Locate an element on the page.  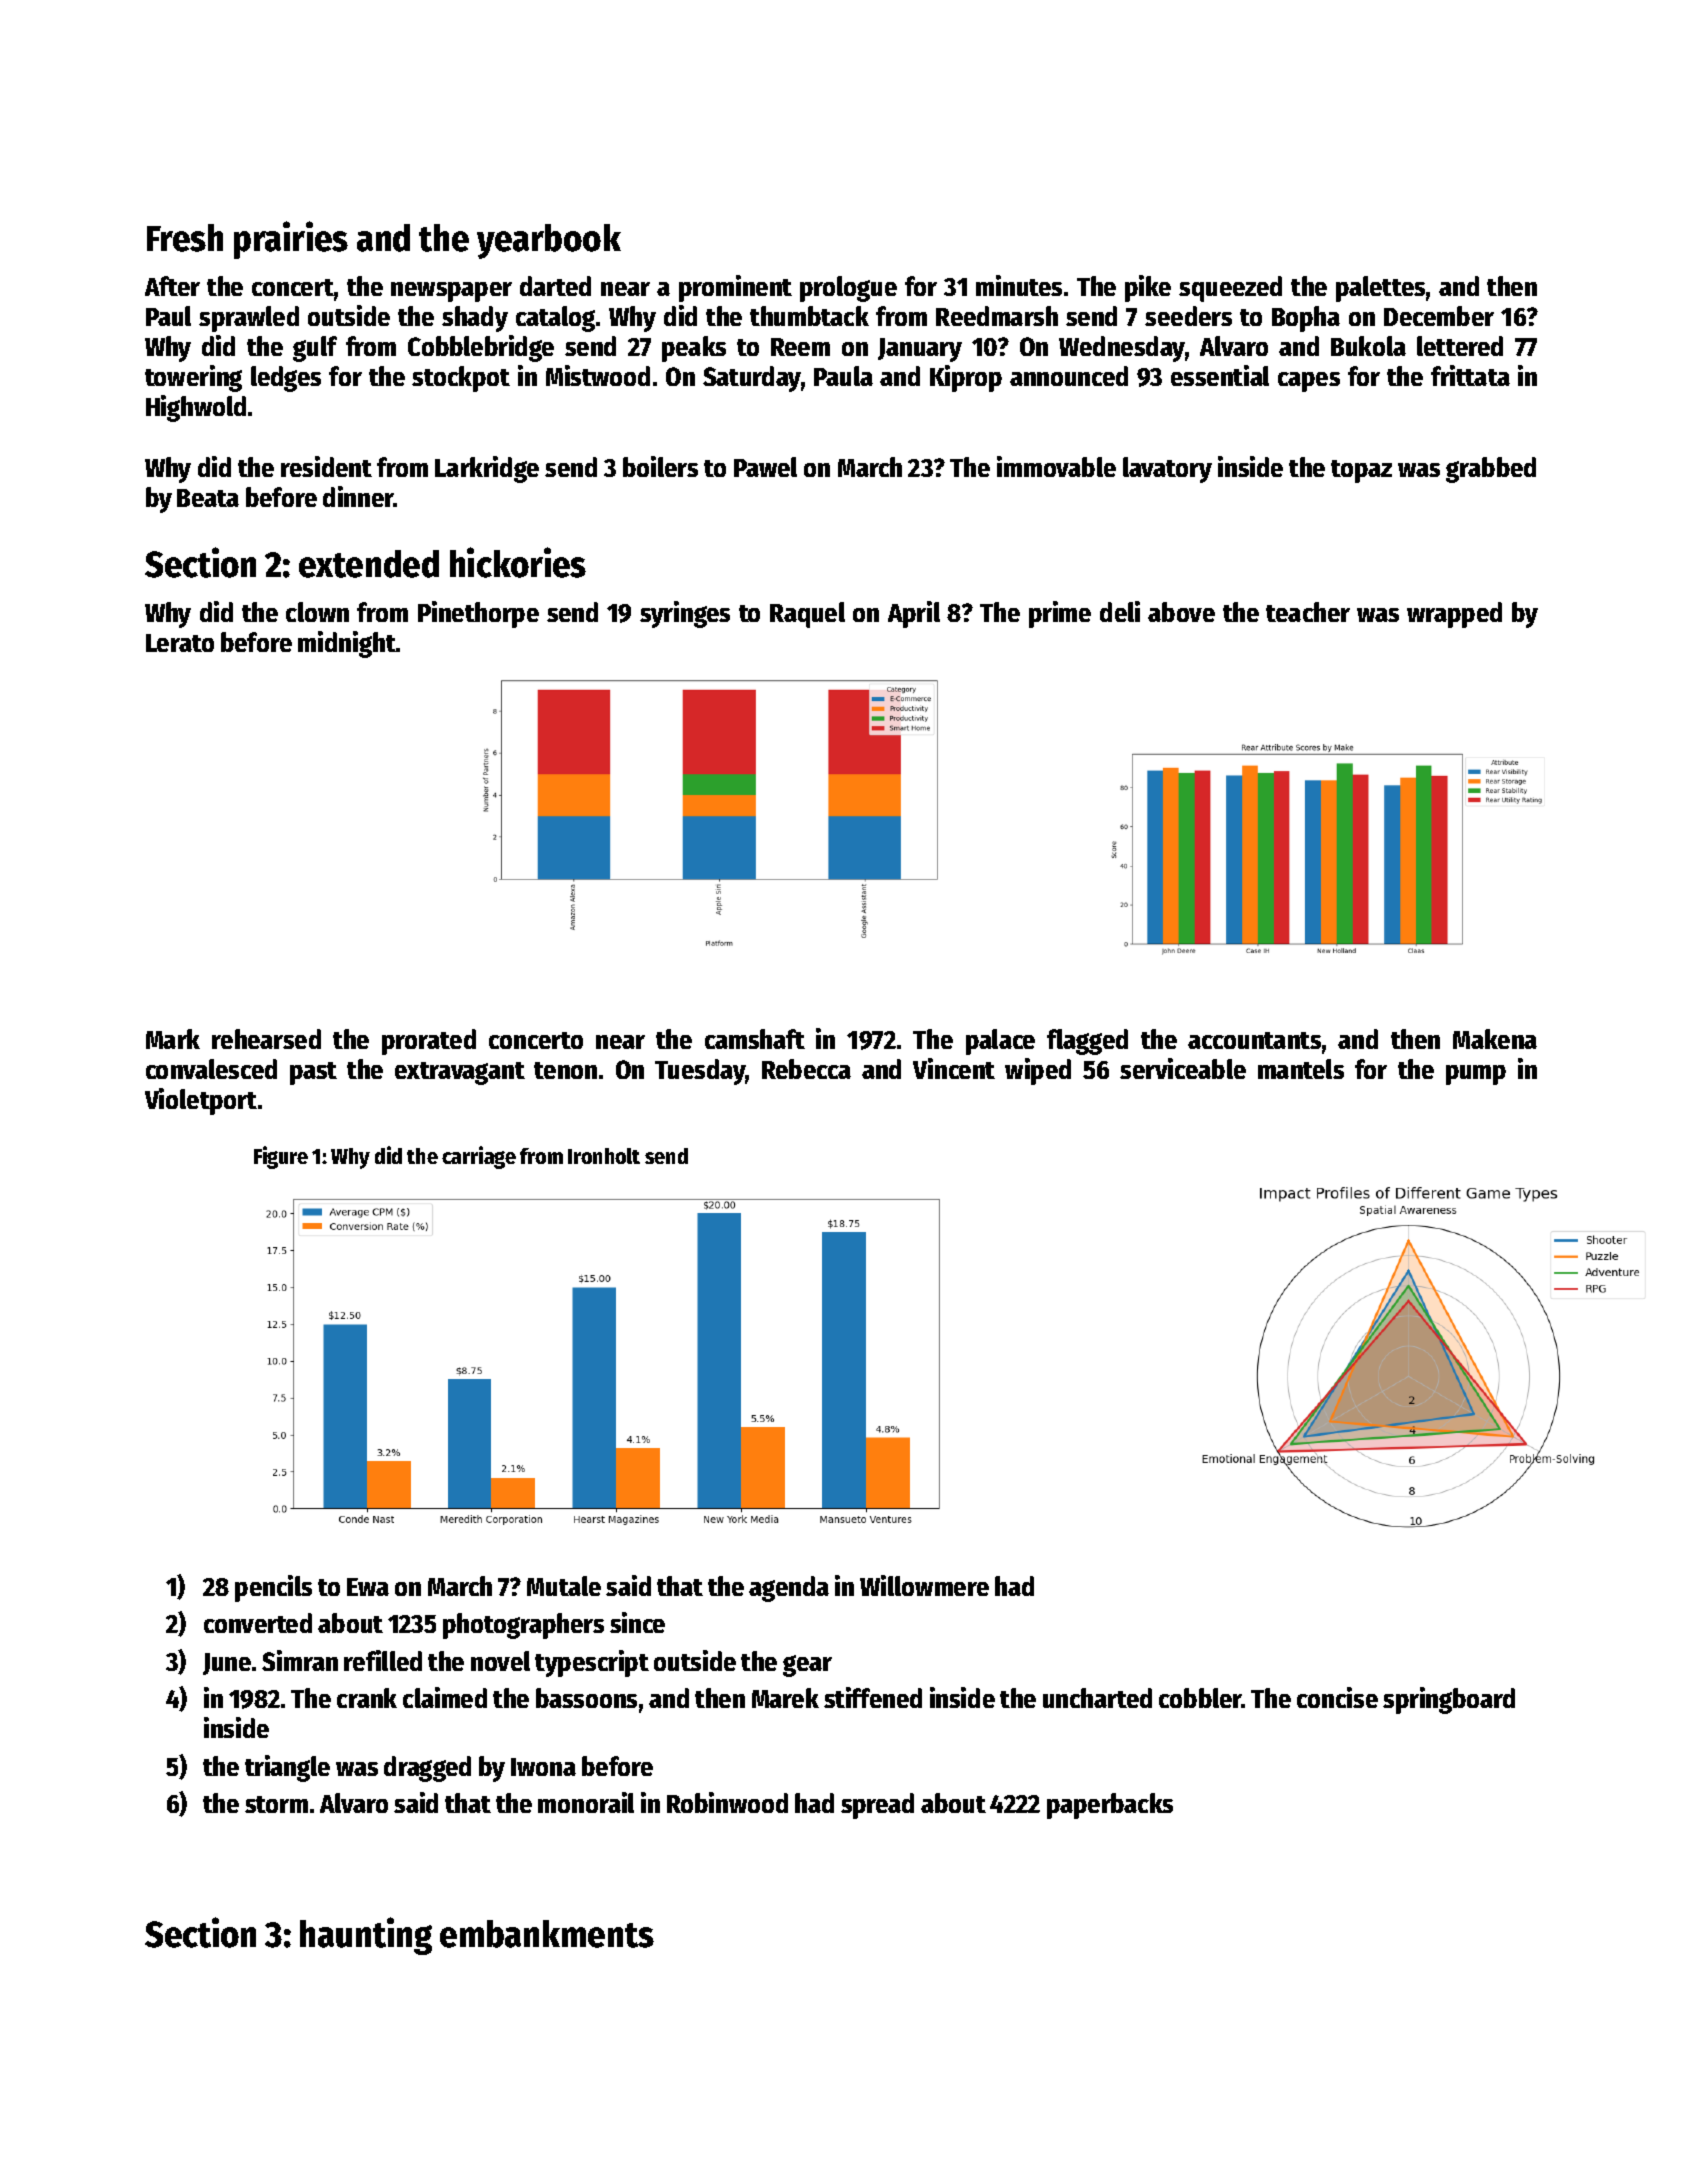
pump is located at coordinates (1476, 1075).
